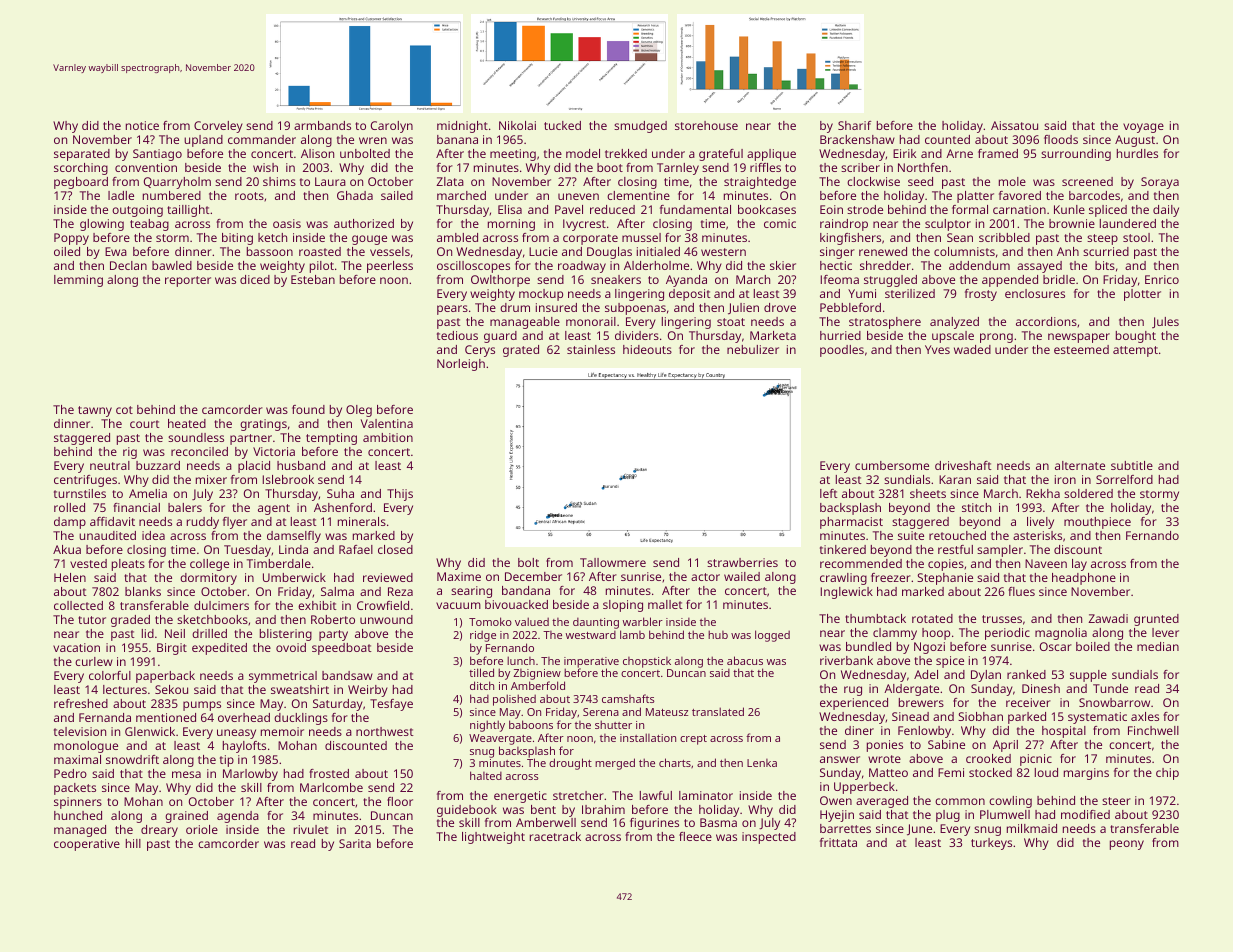 The height and width of the screenshot is (952, 1233). Describe the element at coordinates (94, 661) in the screenshot. I see `curlew` at that location.
